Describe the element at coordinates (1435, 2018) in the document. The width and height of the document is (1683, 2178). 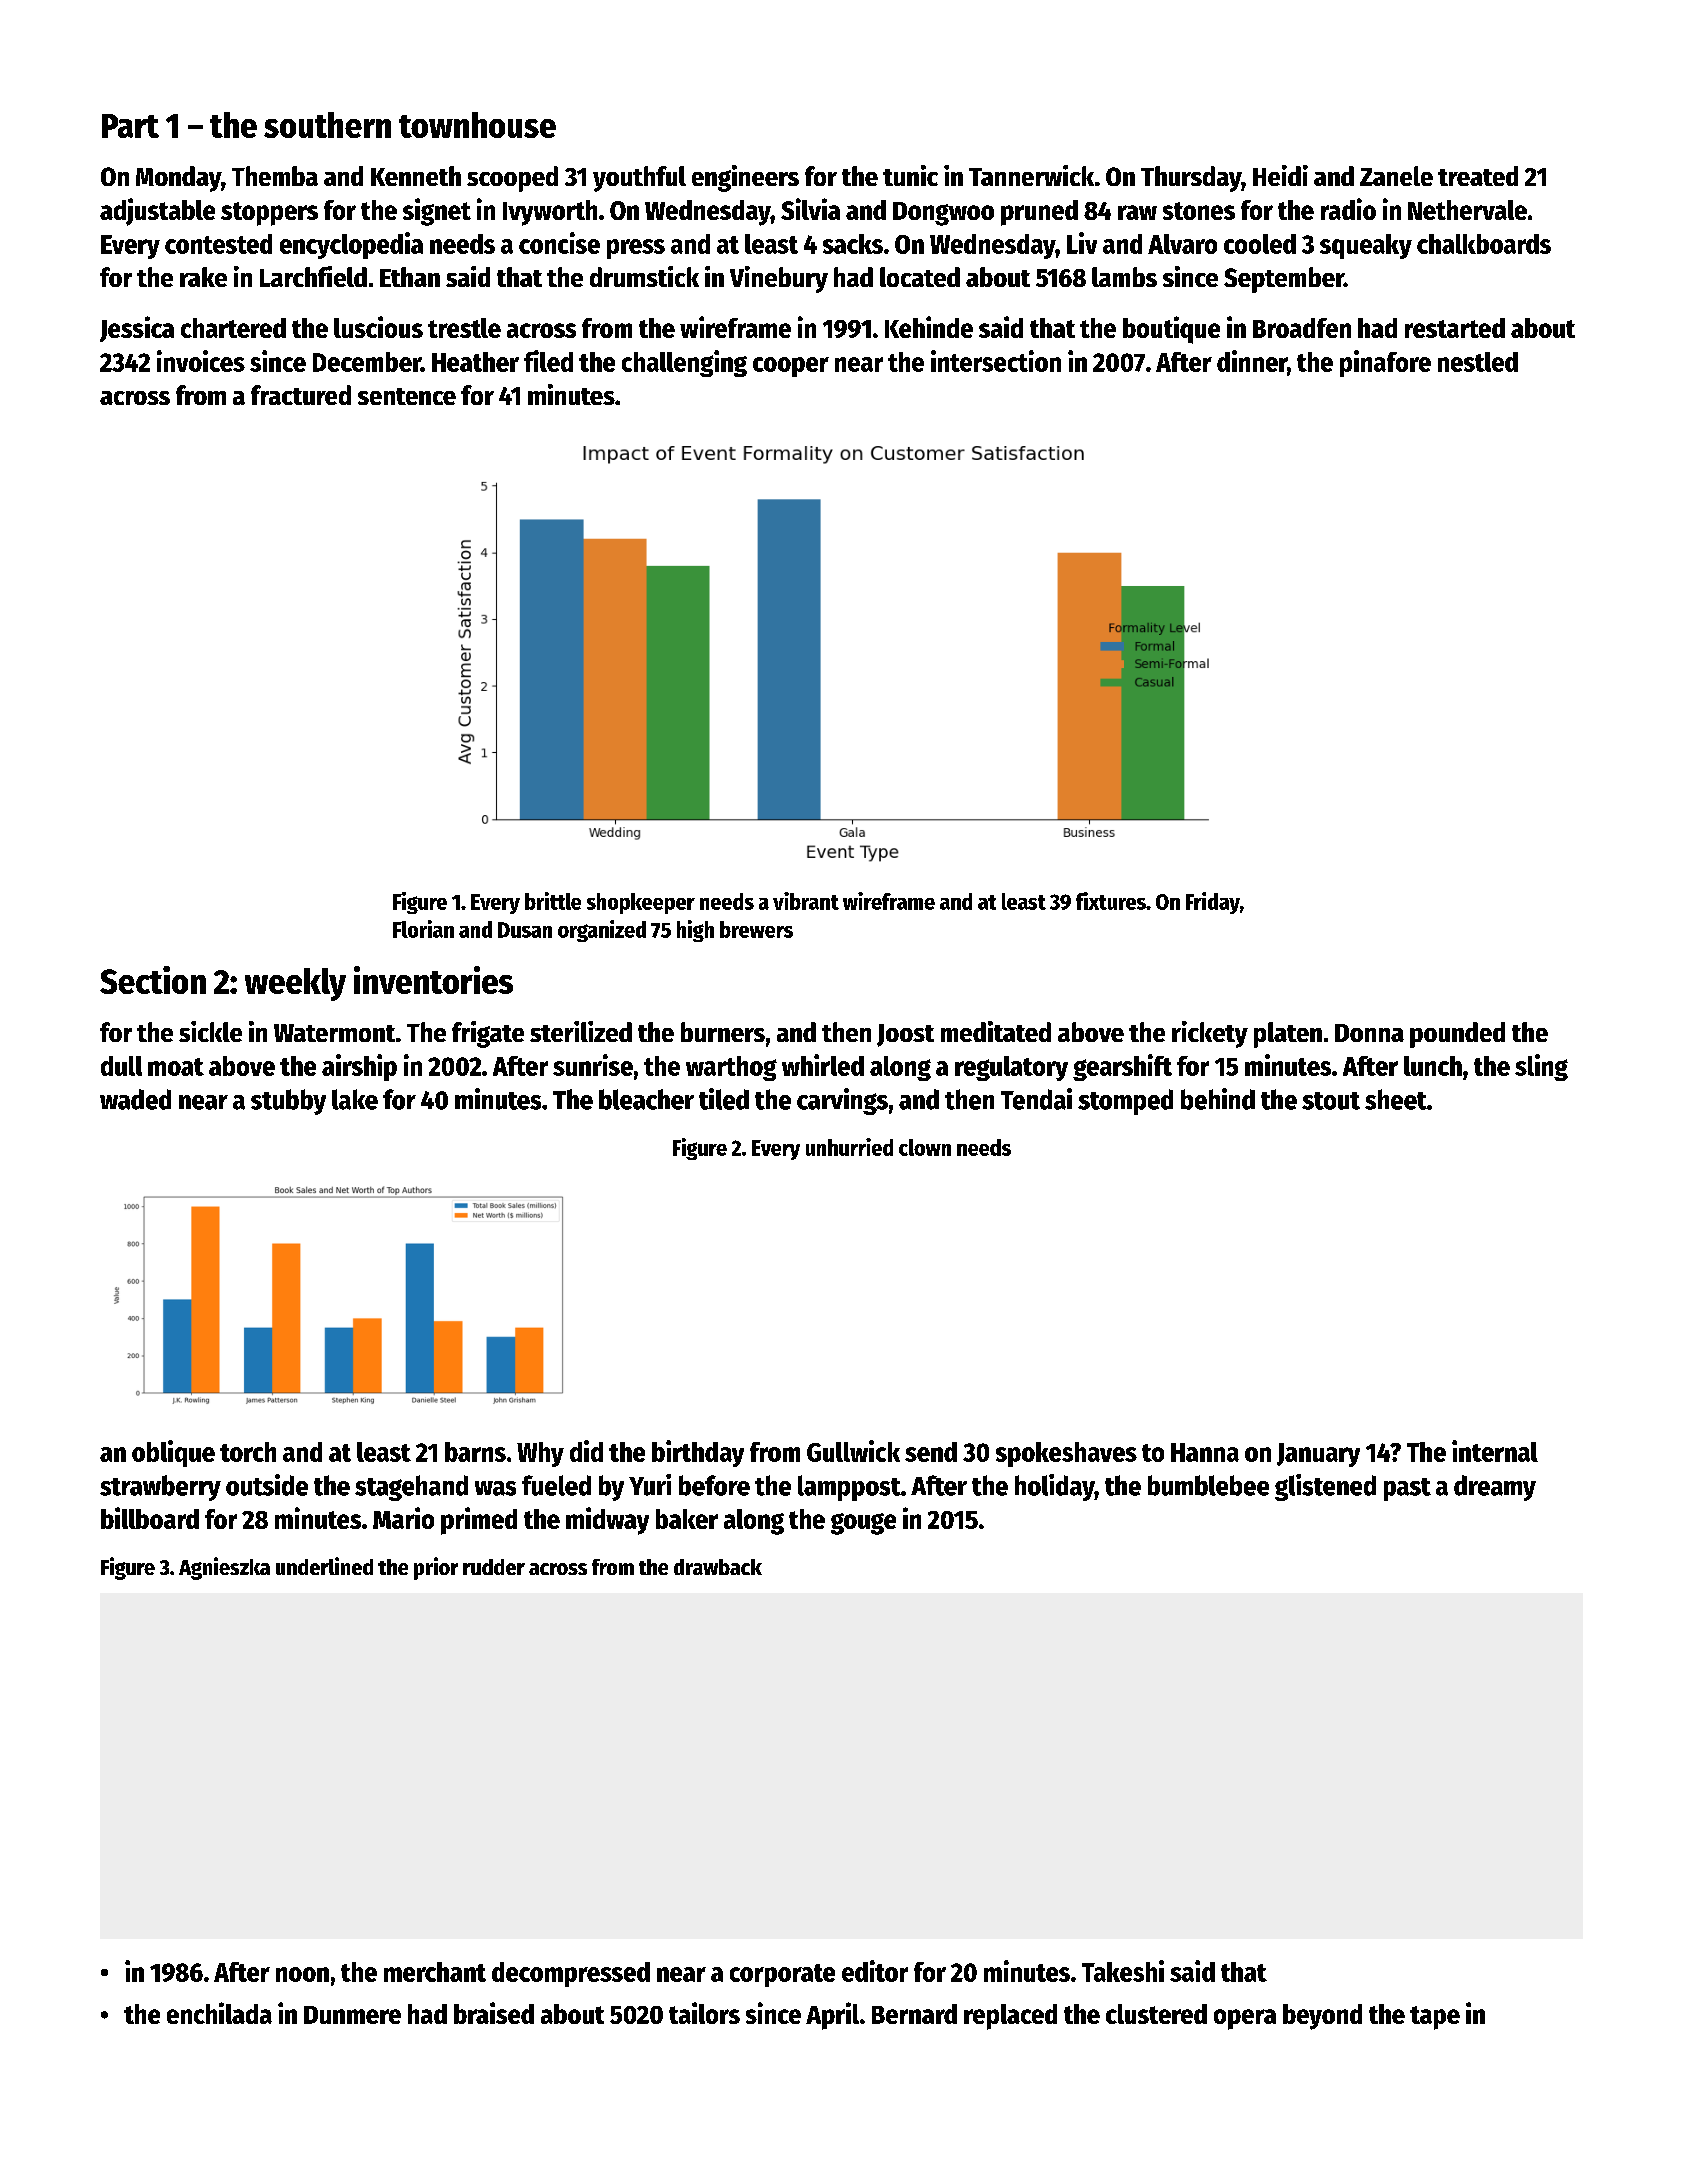
I see `tape` at that location.
